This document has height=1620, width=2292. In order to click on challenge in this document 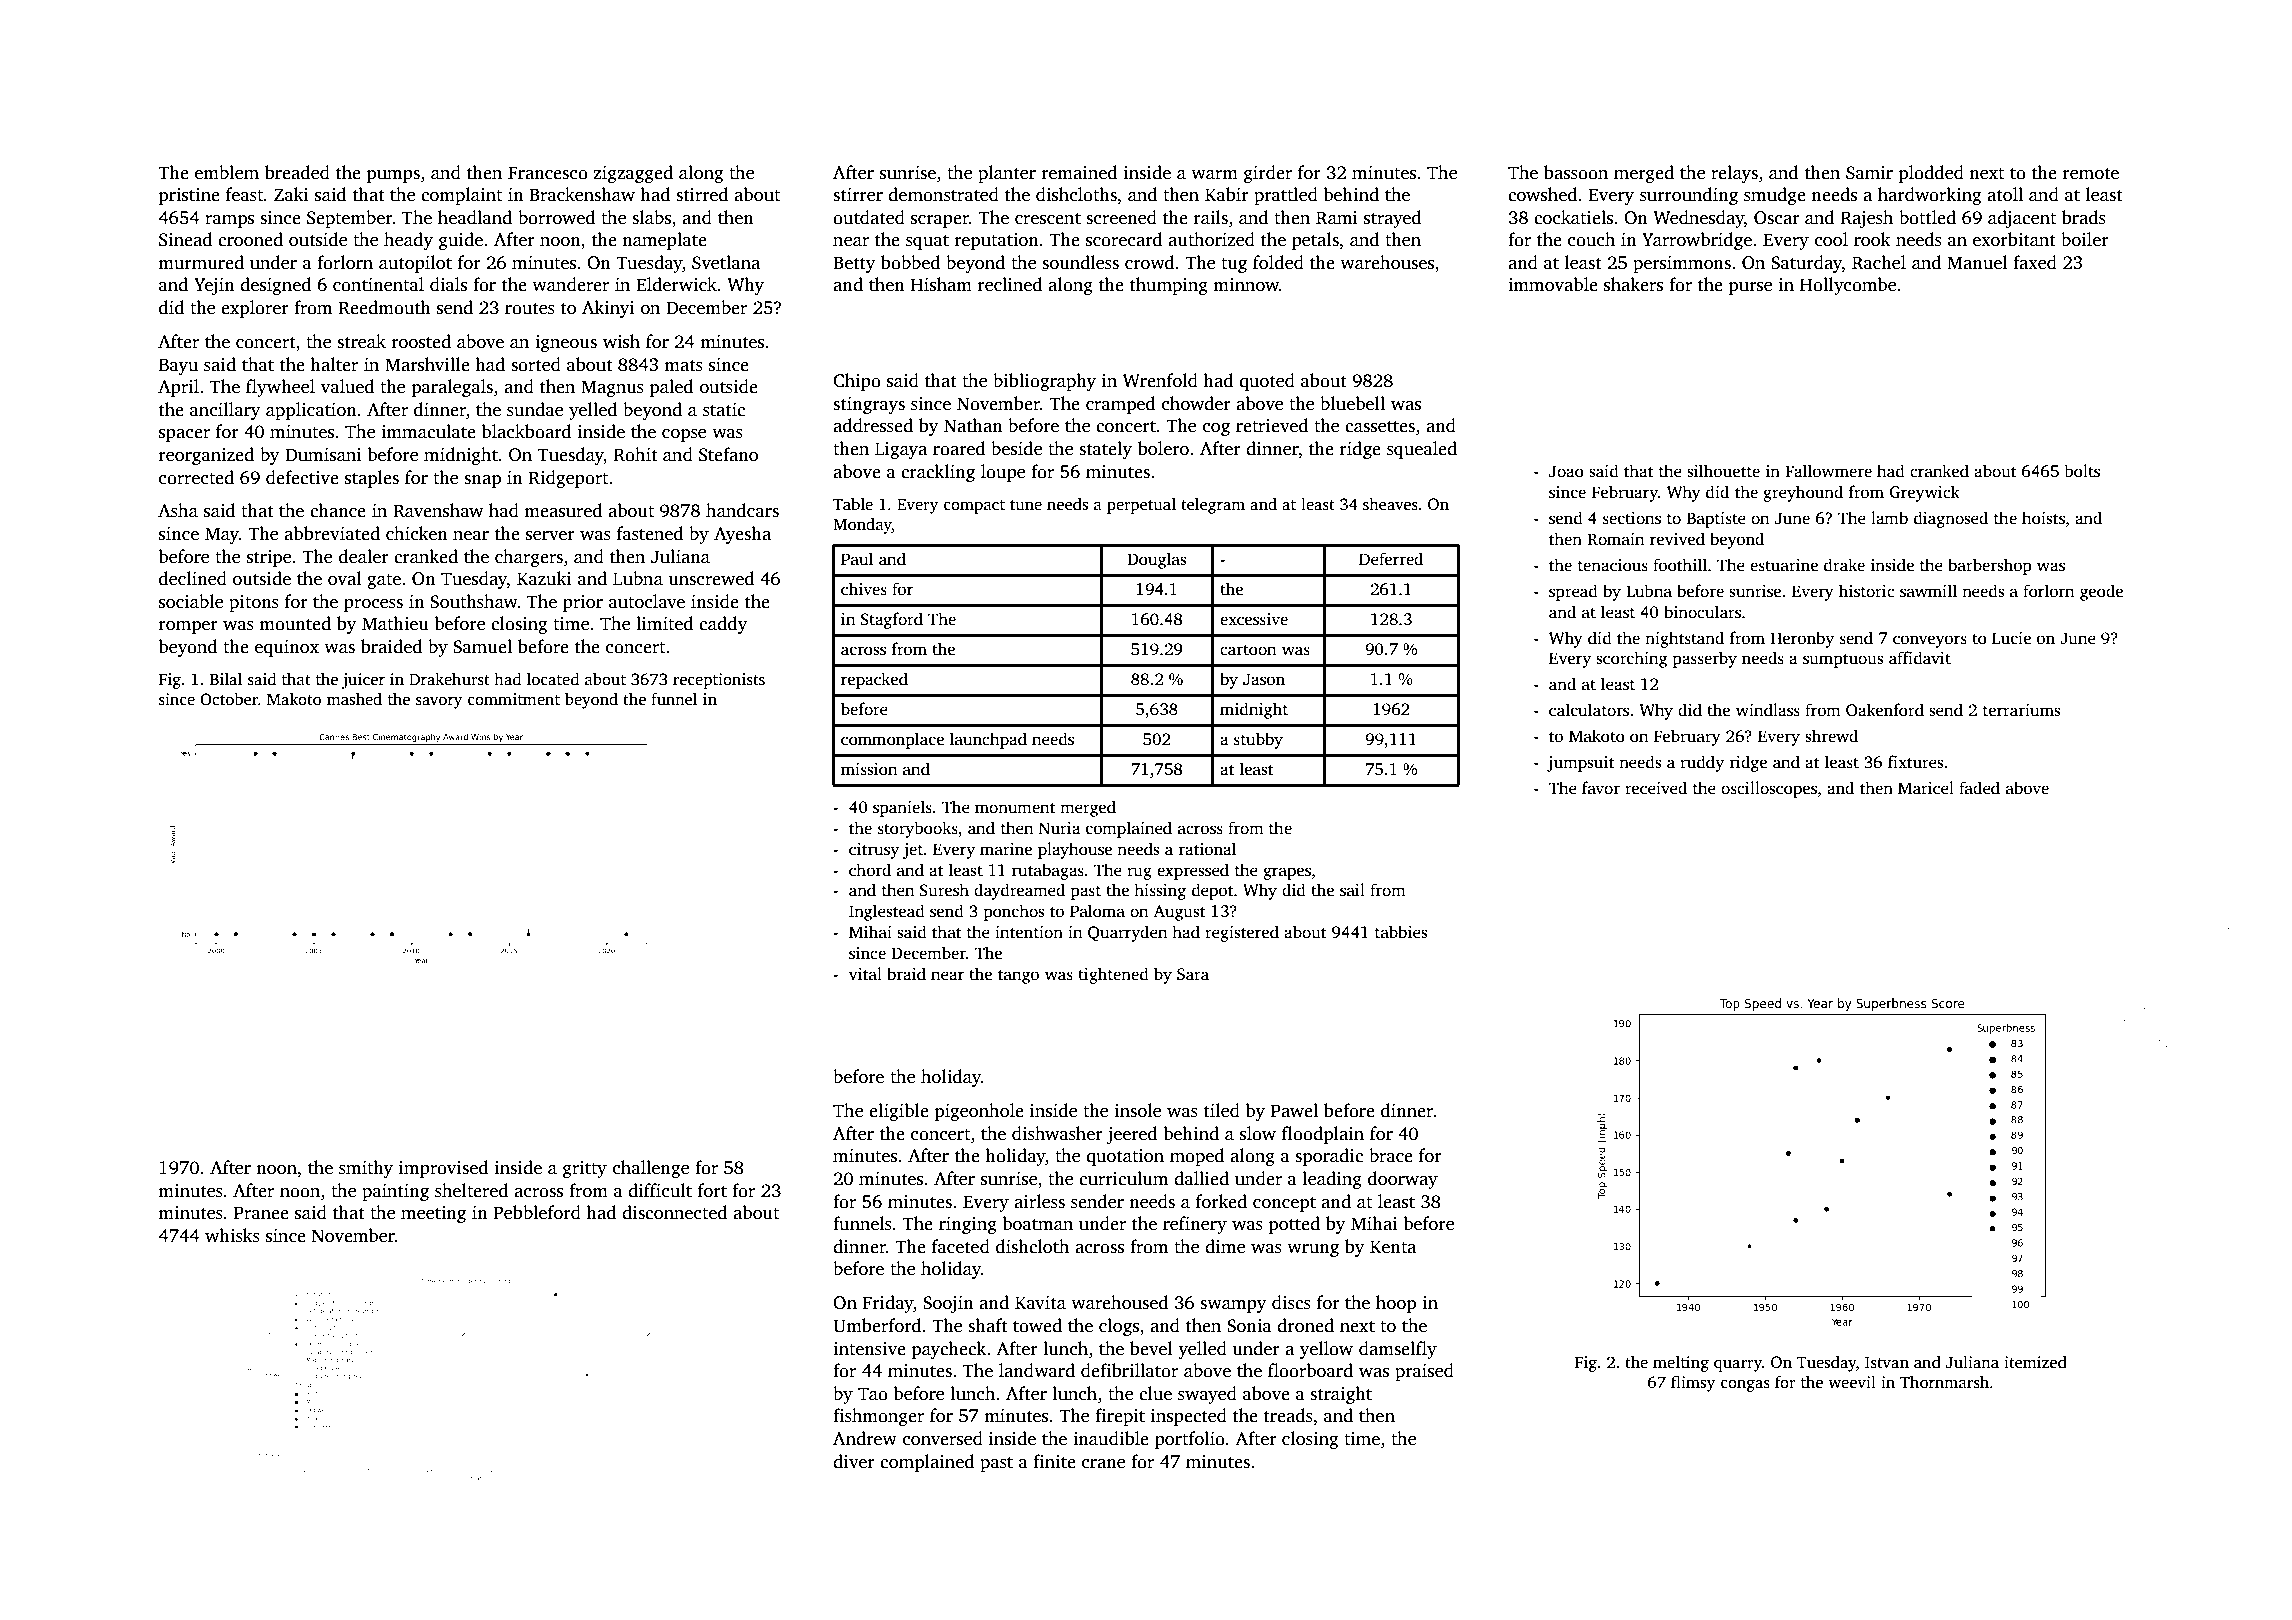, I will do `click(651, 1169)`.
